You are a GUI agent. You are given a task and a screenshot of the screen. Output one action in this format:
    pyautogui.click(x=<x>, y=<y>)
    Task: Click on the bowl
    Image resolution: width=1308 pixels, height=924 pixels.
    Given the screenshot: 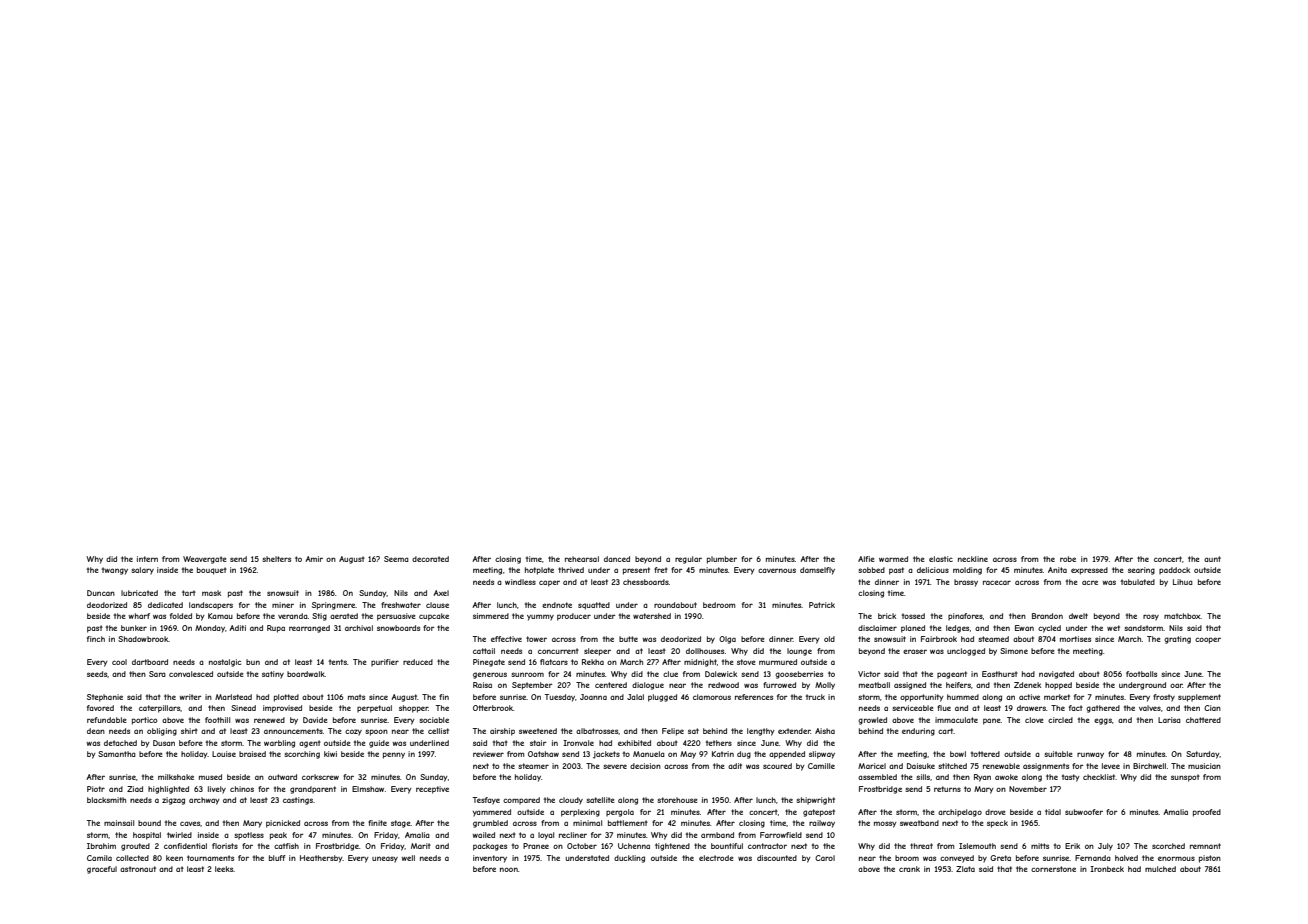 What is the action you would take?
    pyautogui.click(x=958, y=754)
